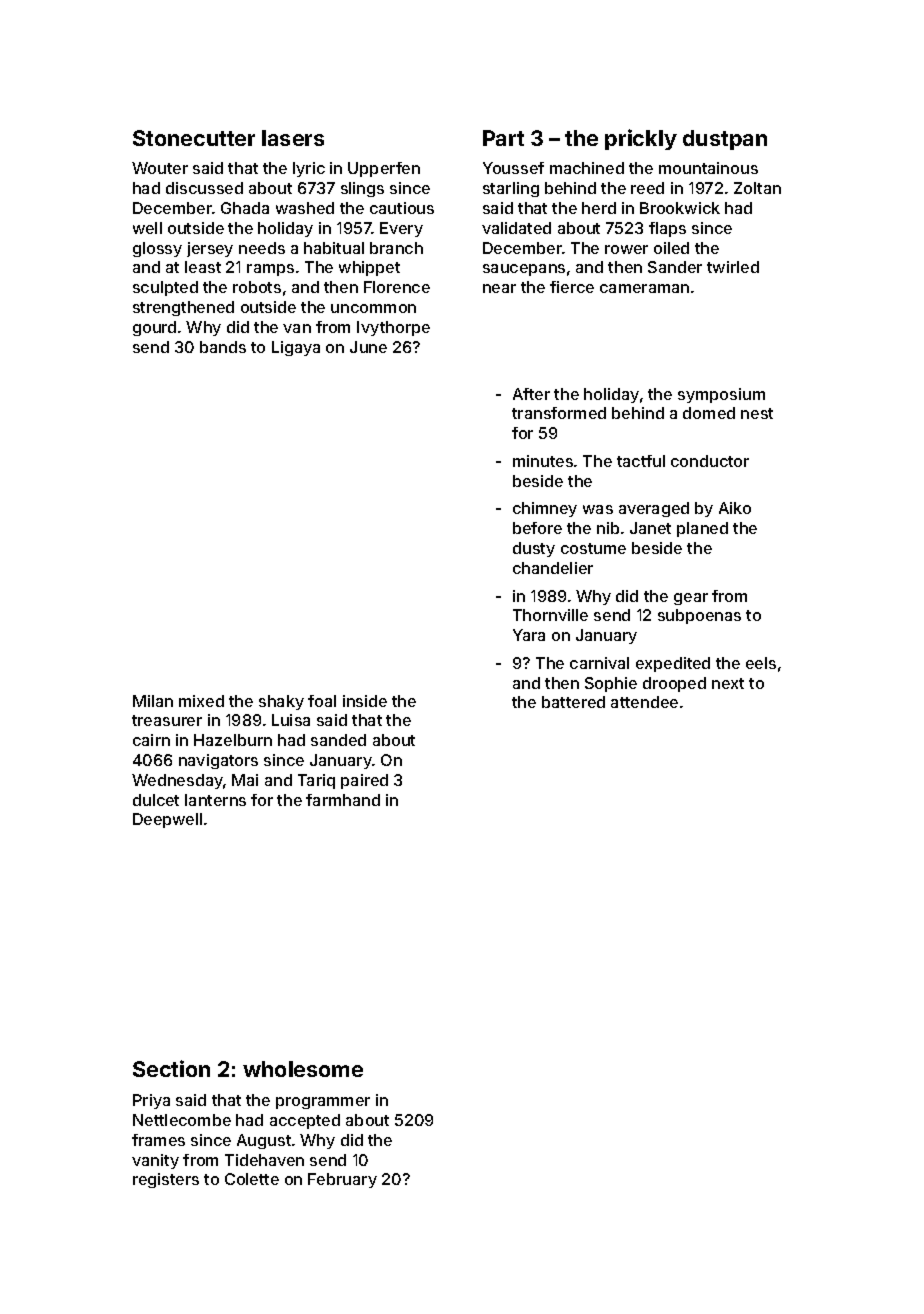 Image resolution: width=924 pixels, height=1314 pixels. I want to click on shaky, so click(281, 702).
